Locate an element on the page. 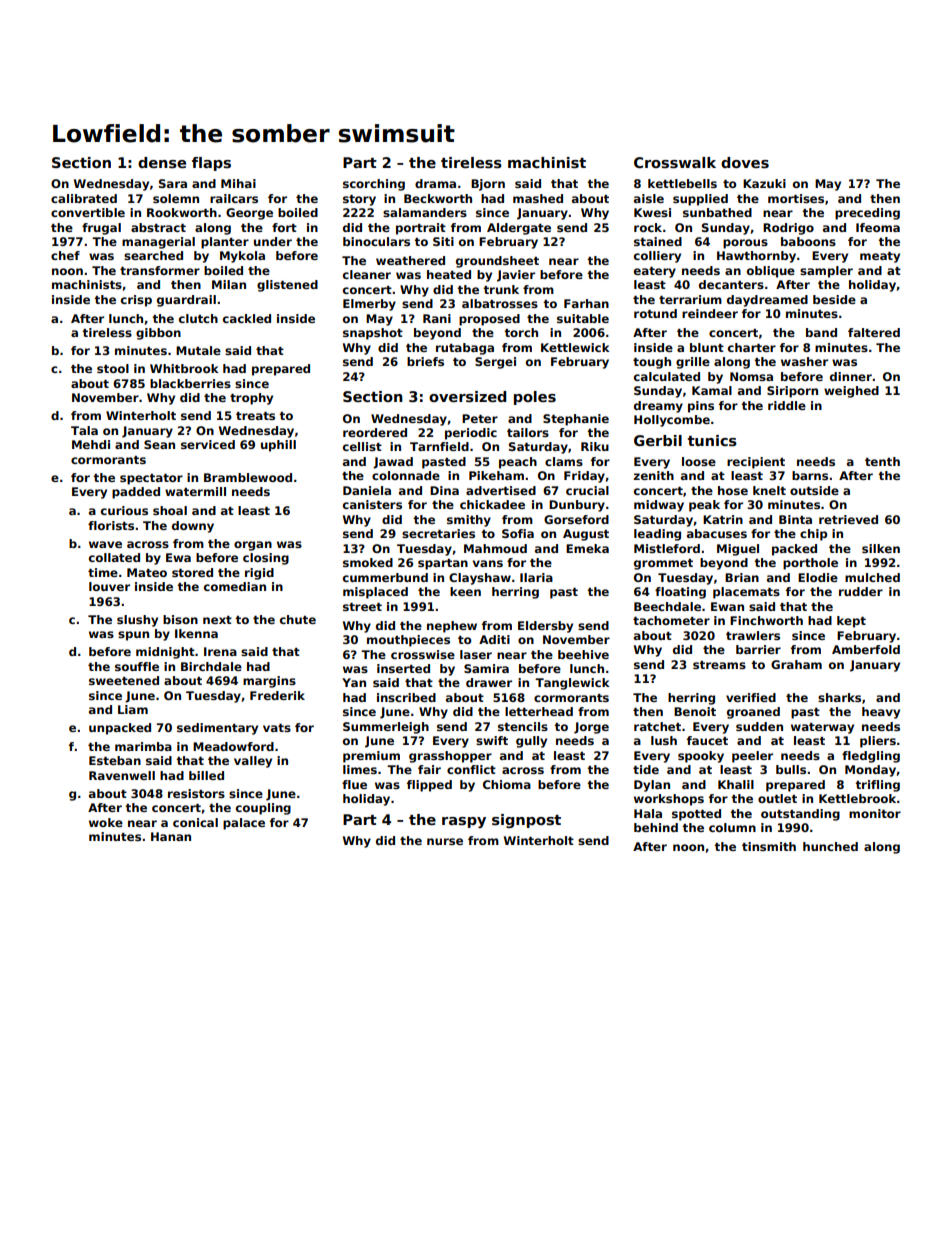 This page has width=952, height=1233. florists is located at coordinates (111, 525).
